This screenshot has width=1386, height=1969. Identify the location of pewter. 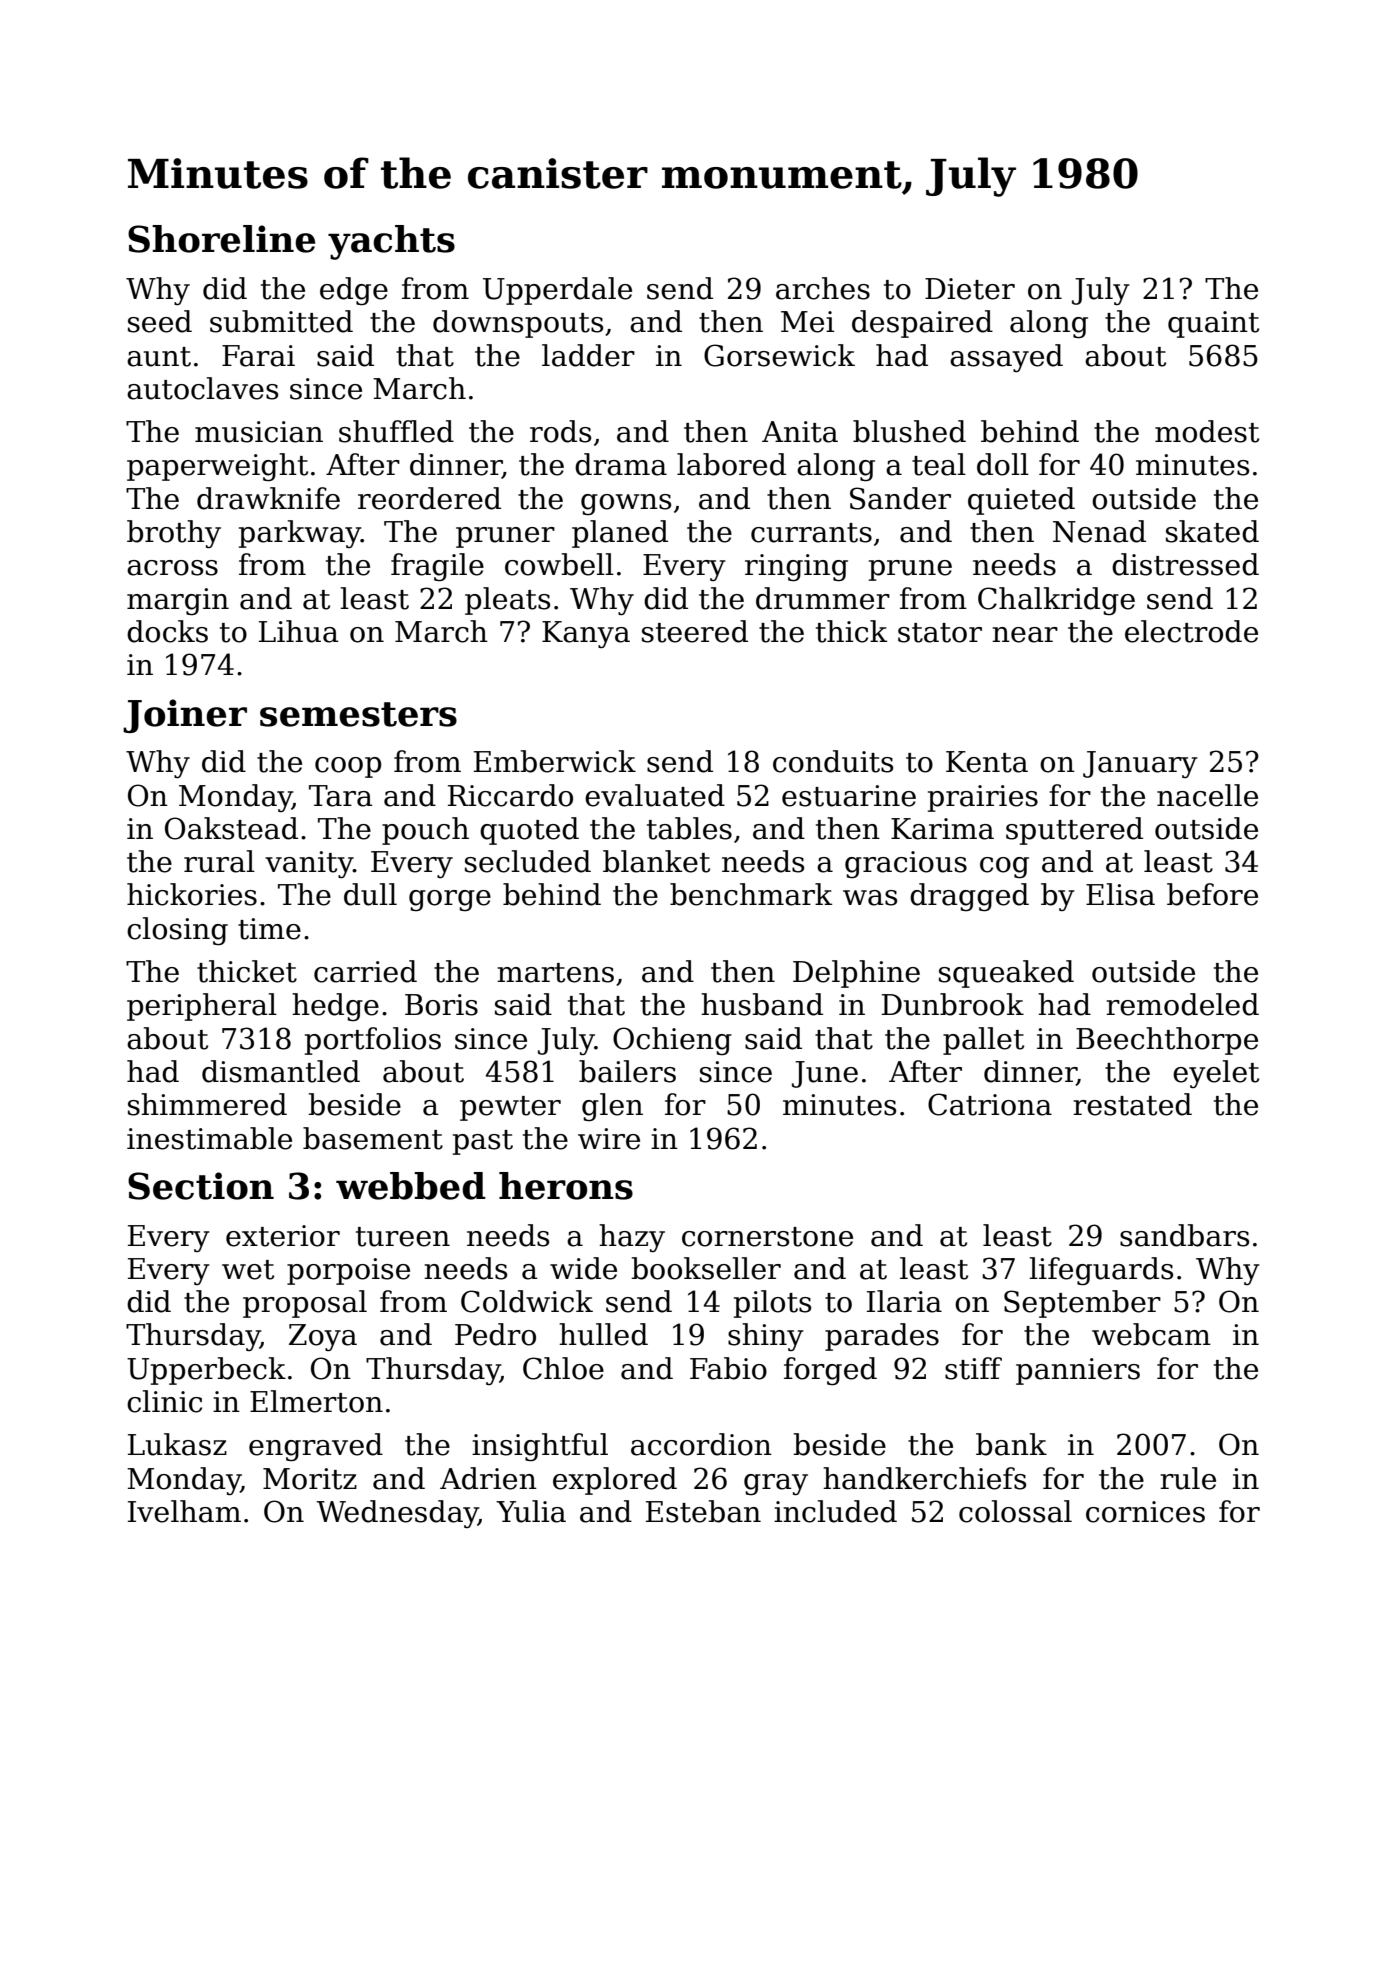
(510, 1108).
